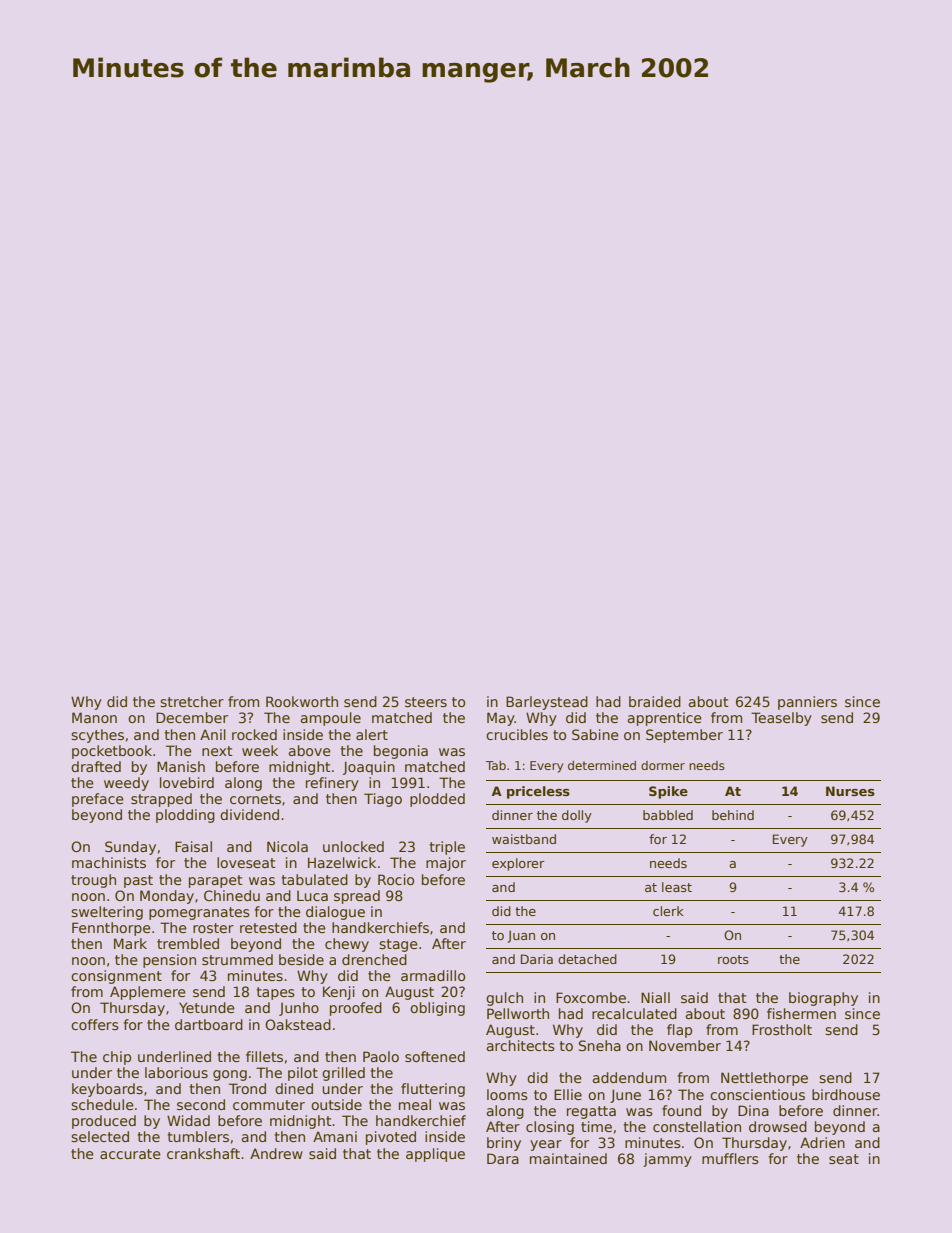 This page has height=1233, width=952. I want to click on least, so click(677, 887).
